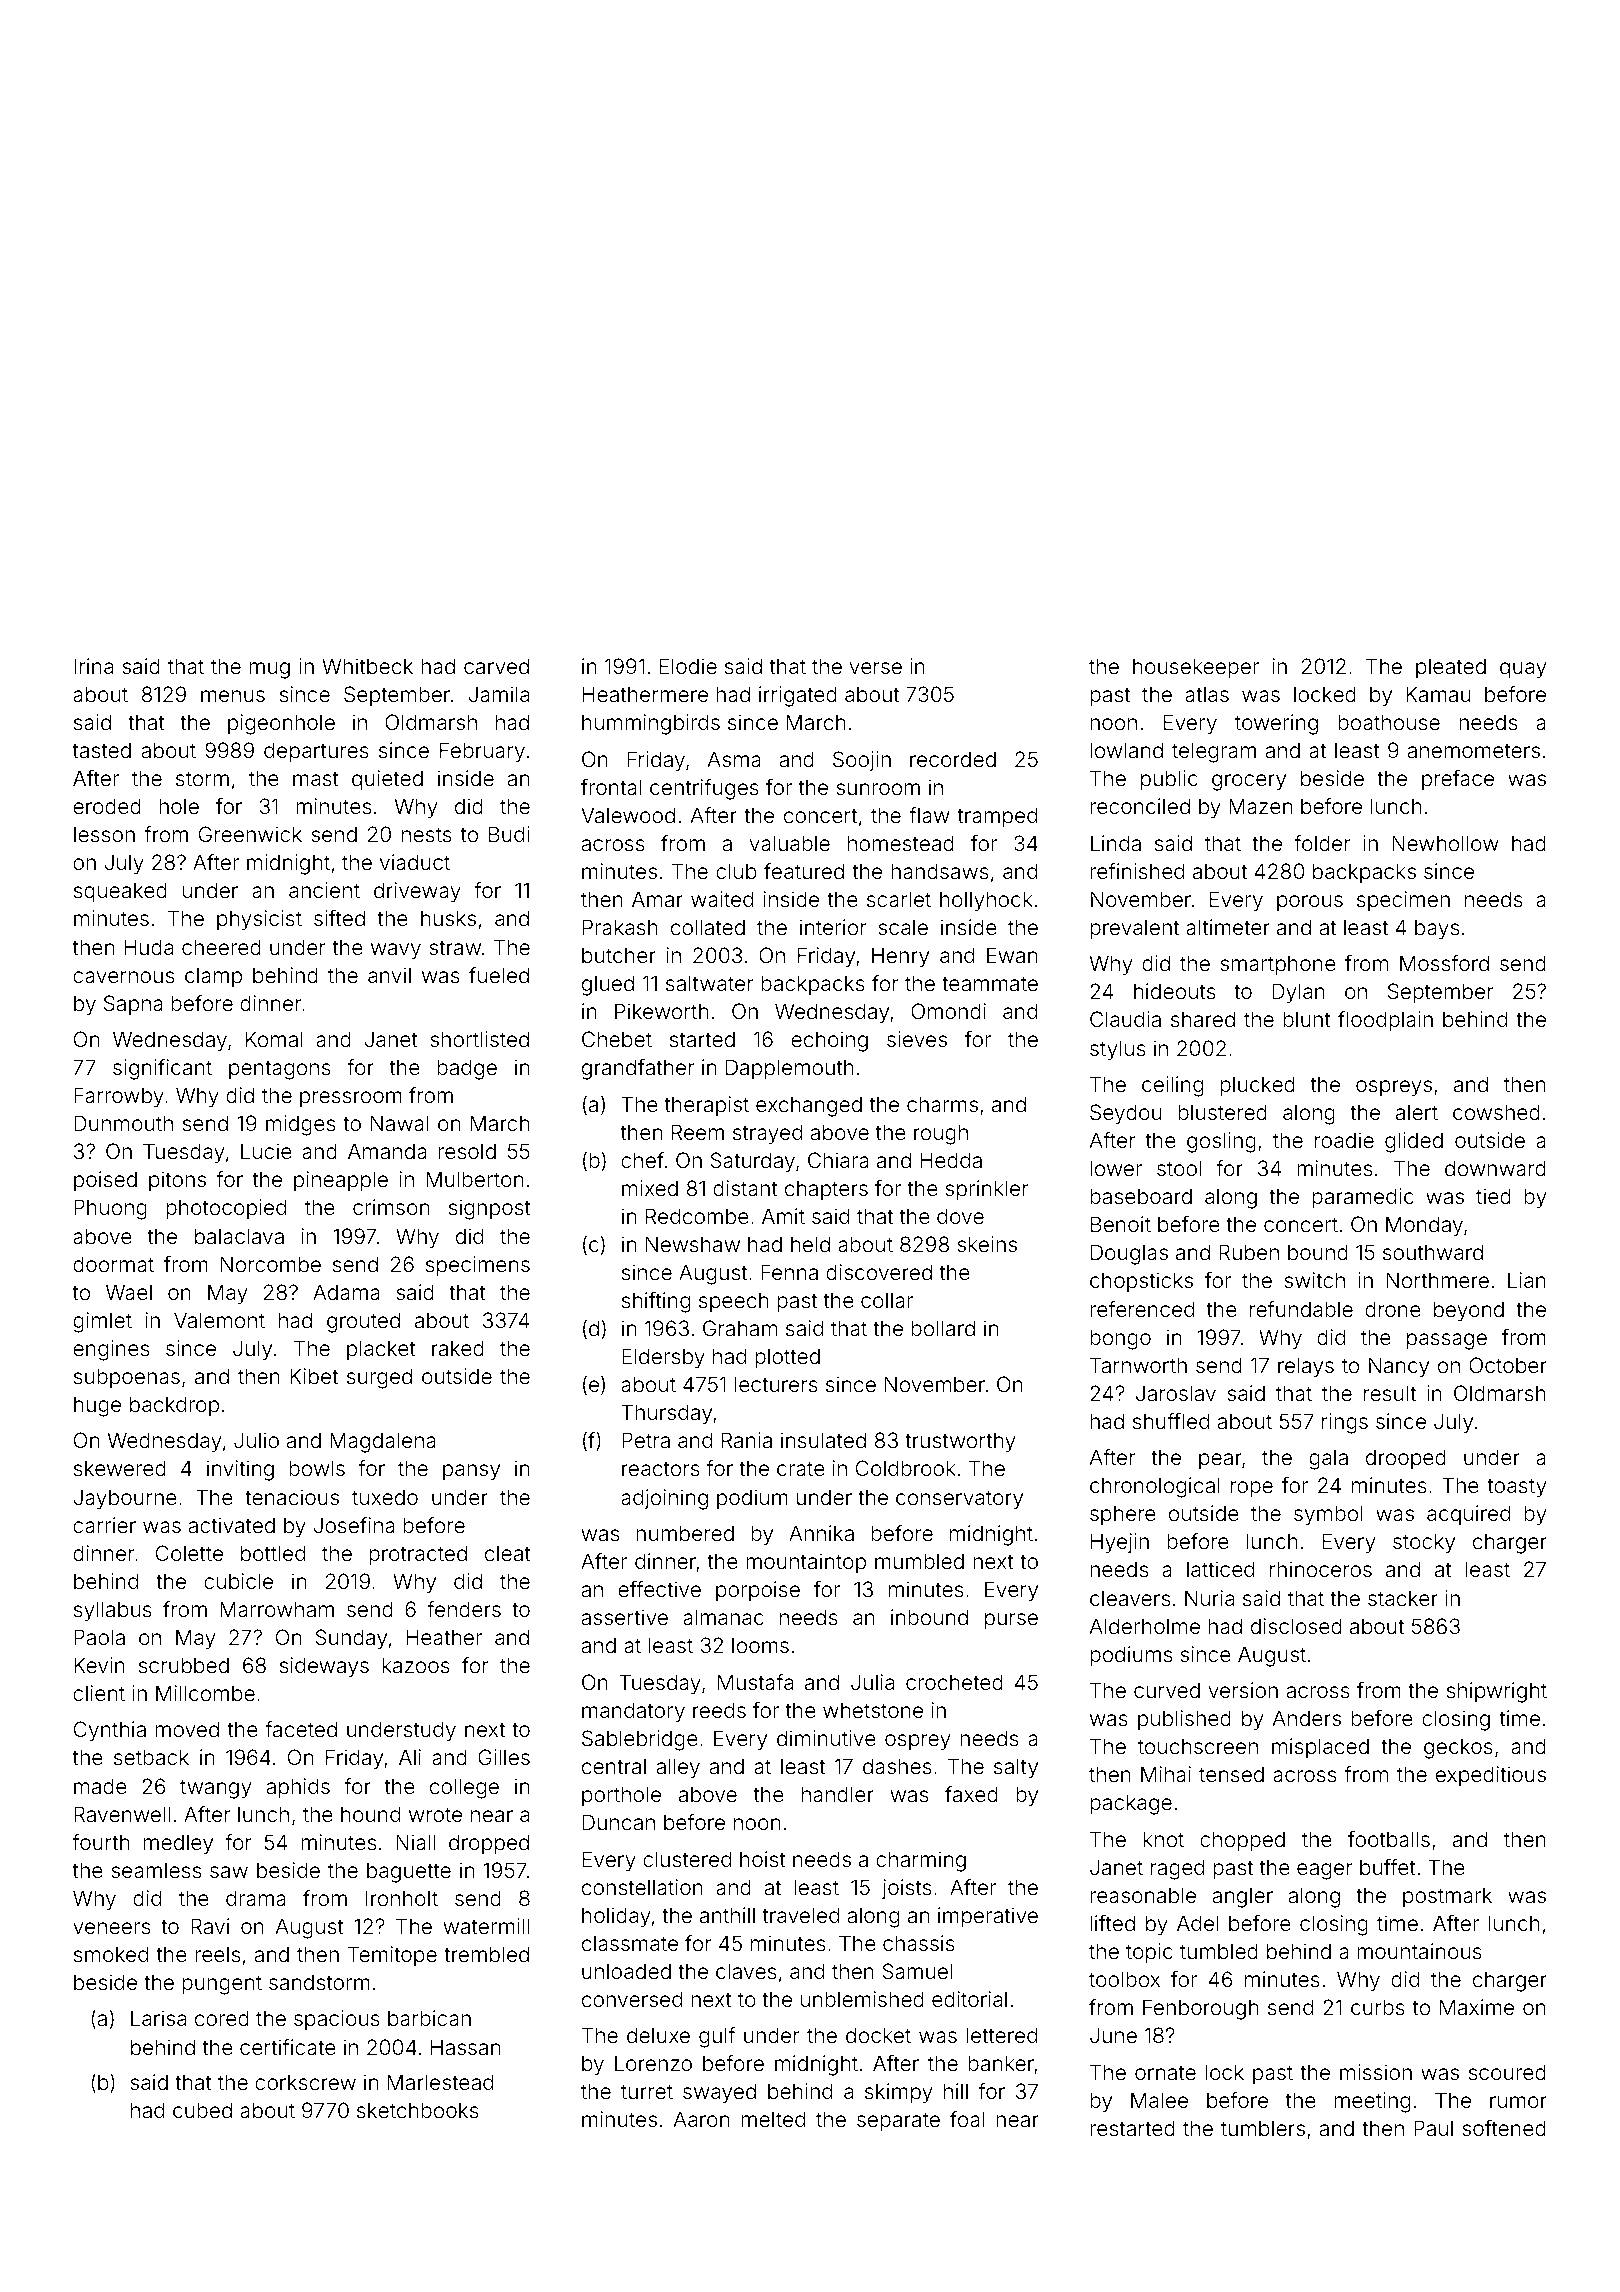 Image resolution: width=1620 pixels, height=2292 pixels. I want to click on separate, so click(898, 2122).
